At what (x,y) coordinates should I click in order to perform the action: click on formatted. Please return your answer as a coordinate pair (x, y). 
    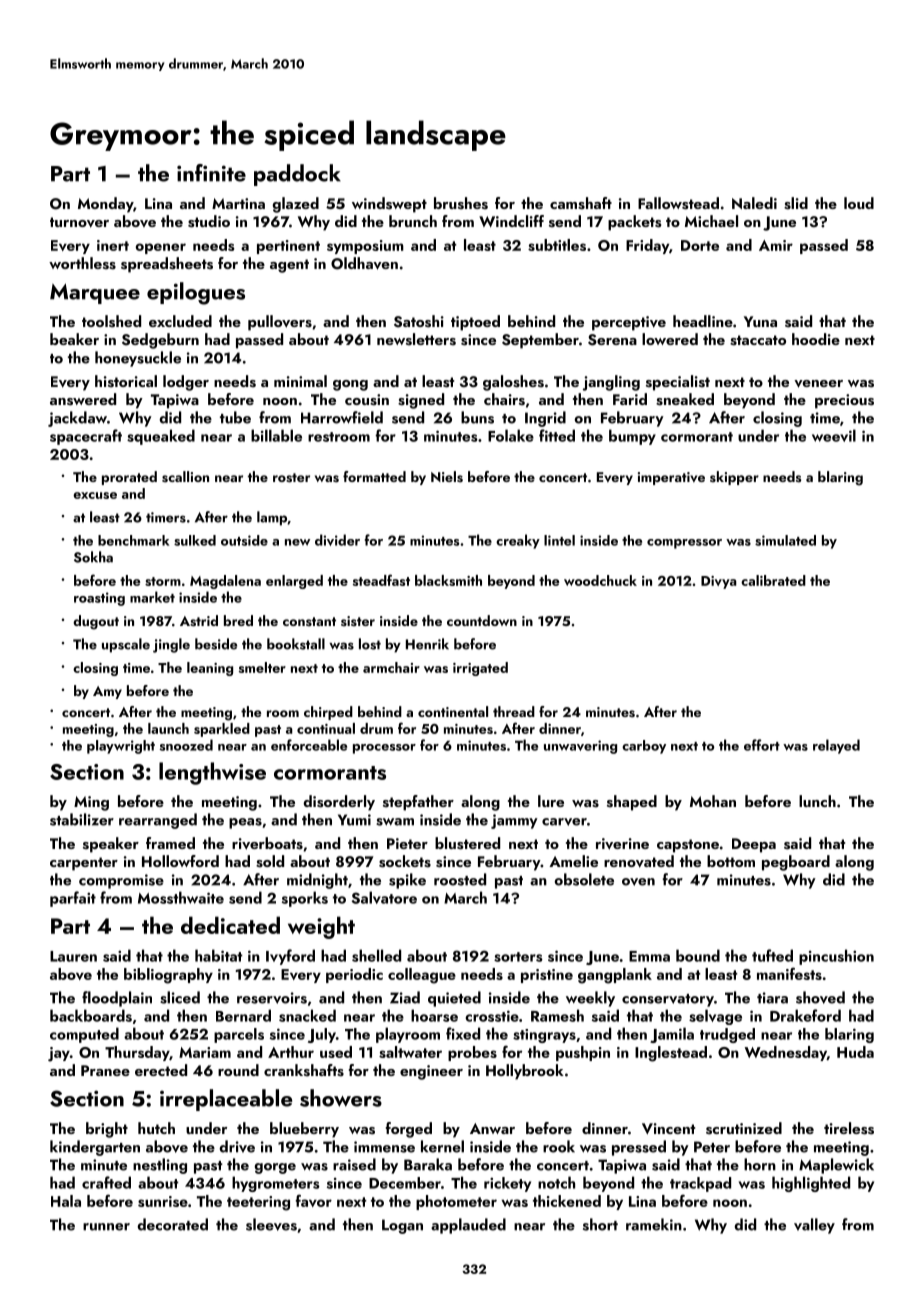
    Looking at the image, I should click on (374, 476).
